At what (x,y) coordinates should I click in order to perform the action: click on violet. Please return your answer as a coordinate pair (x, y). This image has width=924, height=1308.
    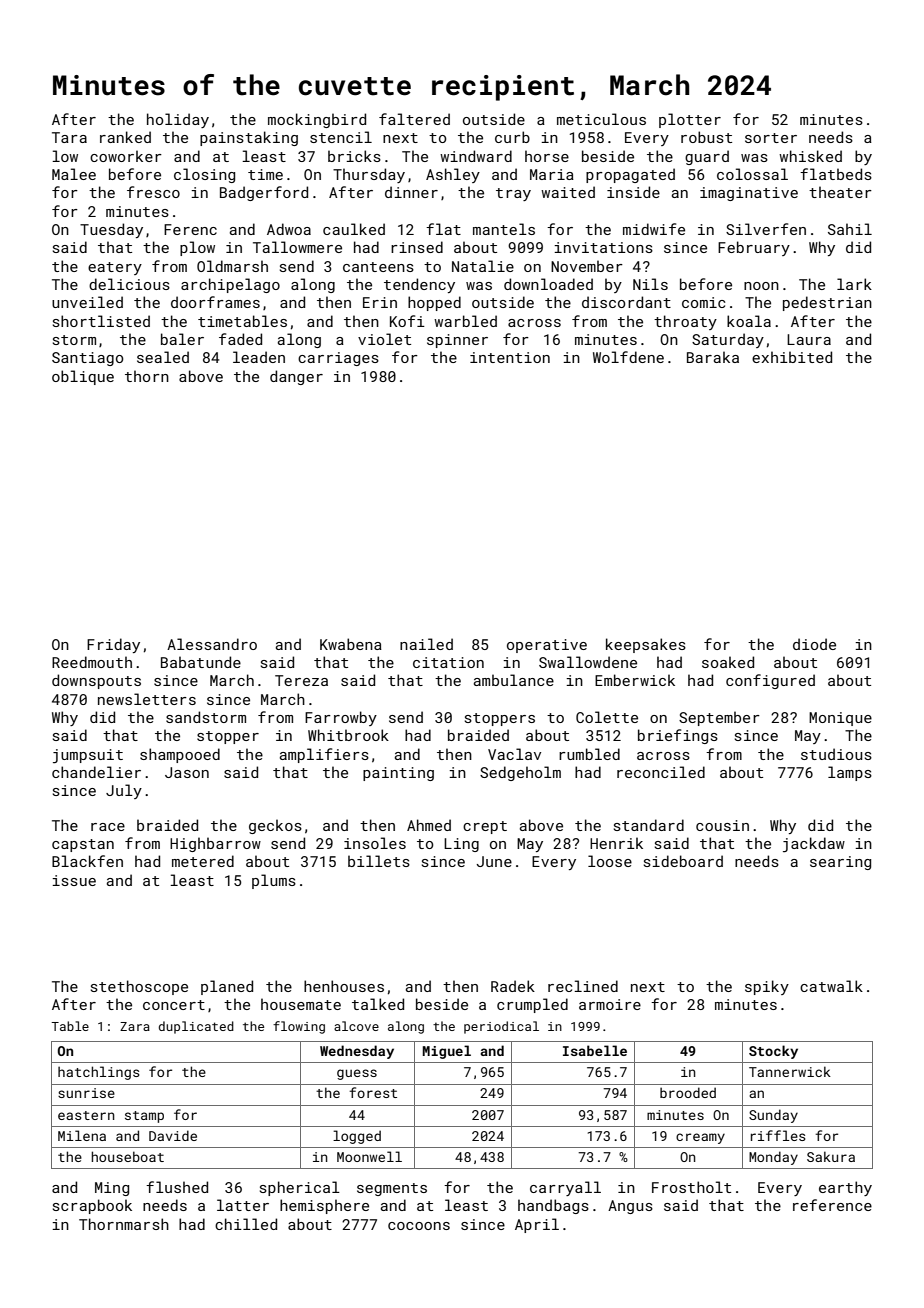
    Looking at the image, I should click on (384, 339).
